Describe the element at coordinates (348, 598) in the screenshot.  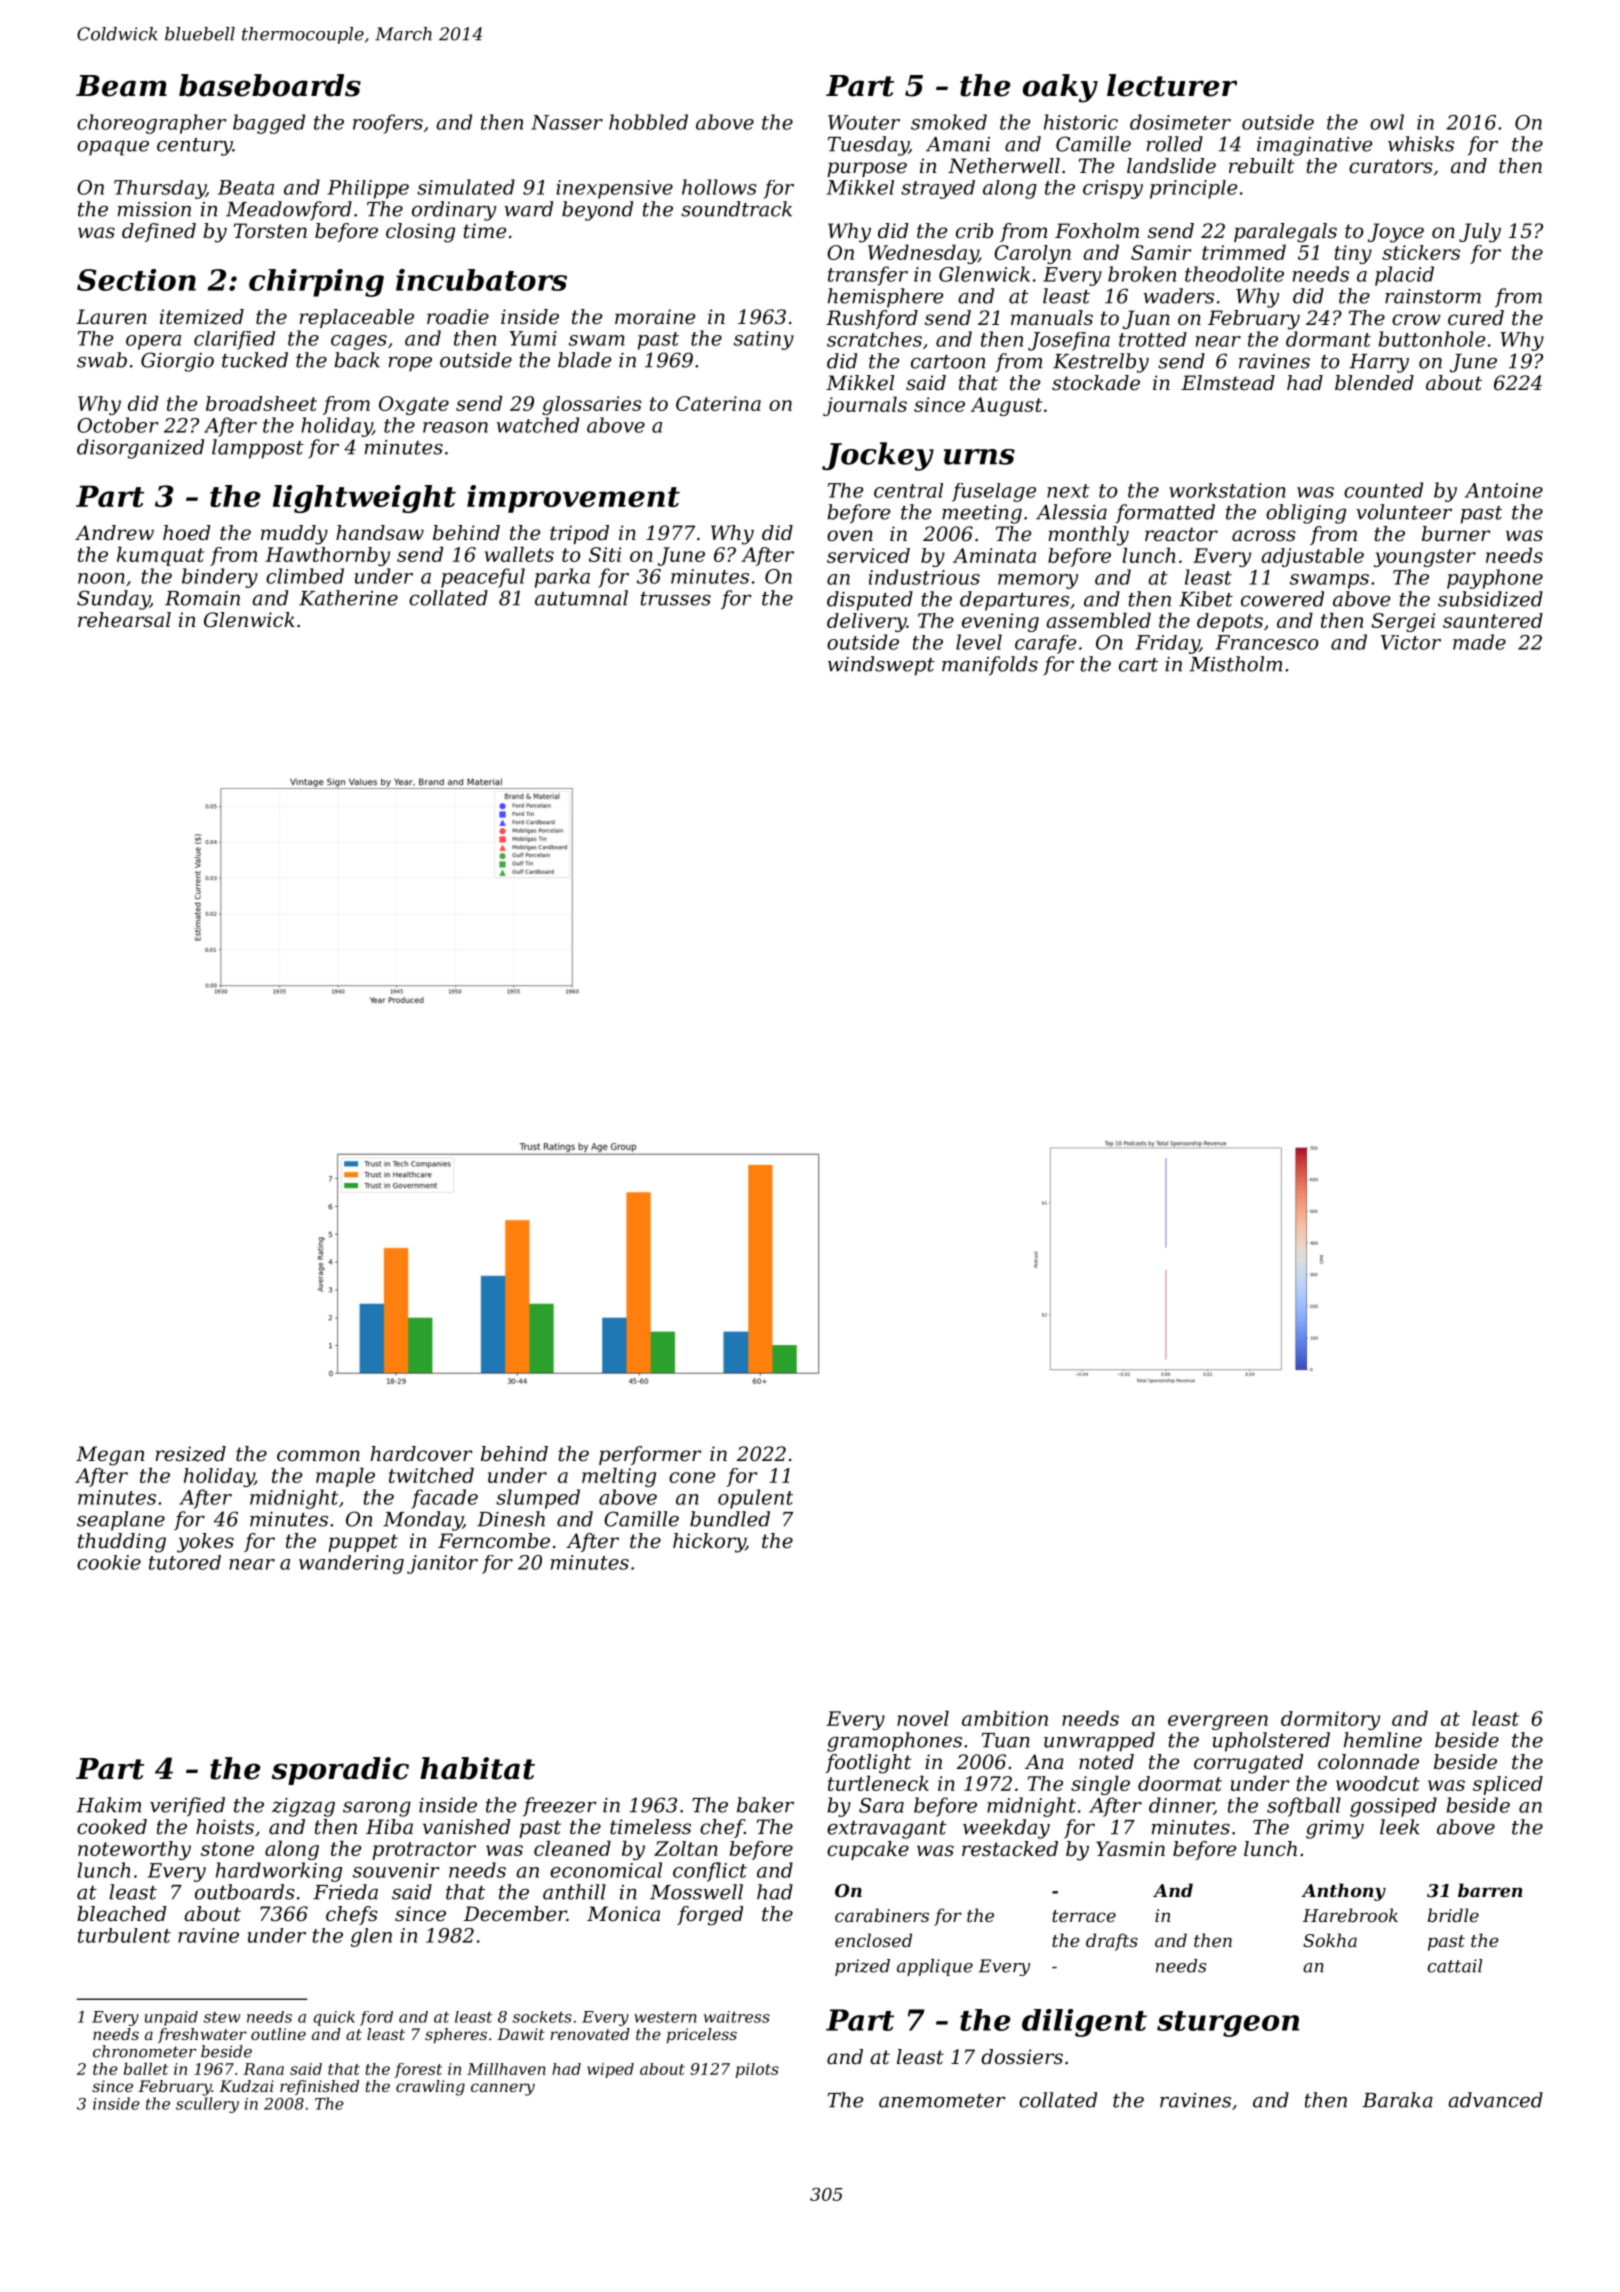
I see `Katherine` at that location.
